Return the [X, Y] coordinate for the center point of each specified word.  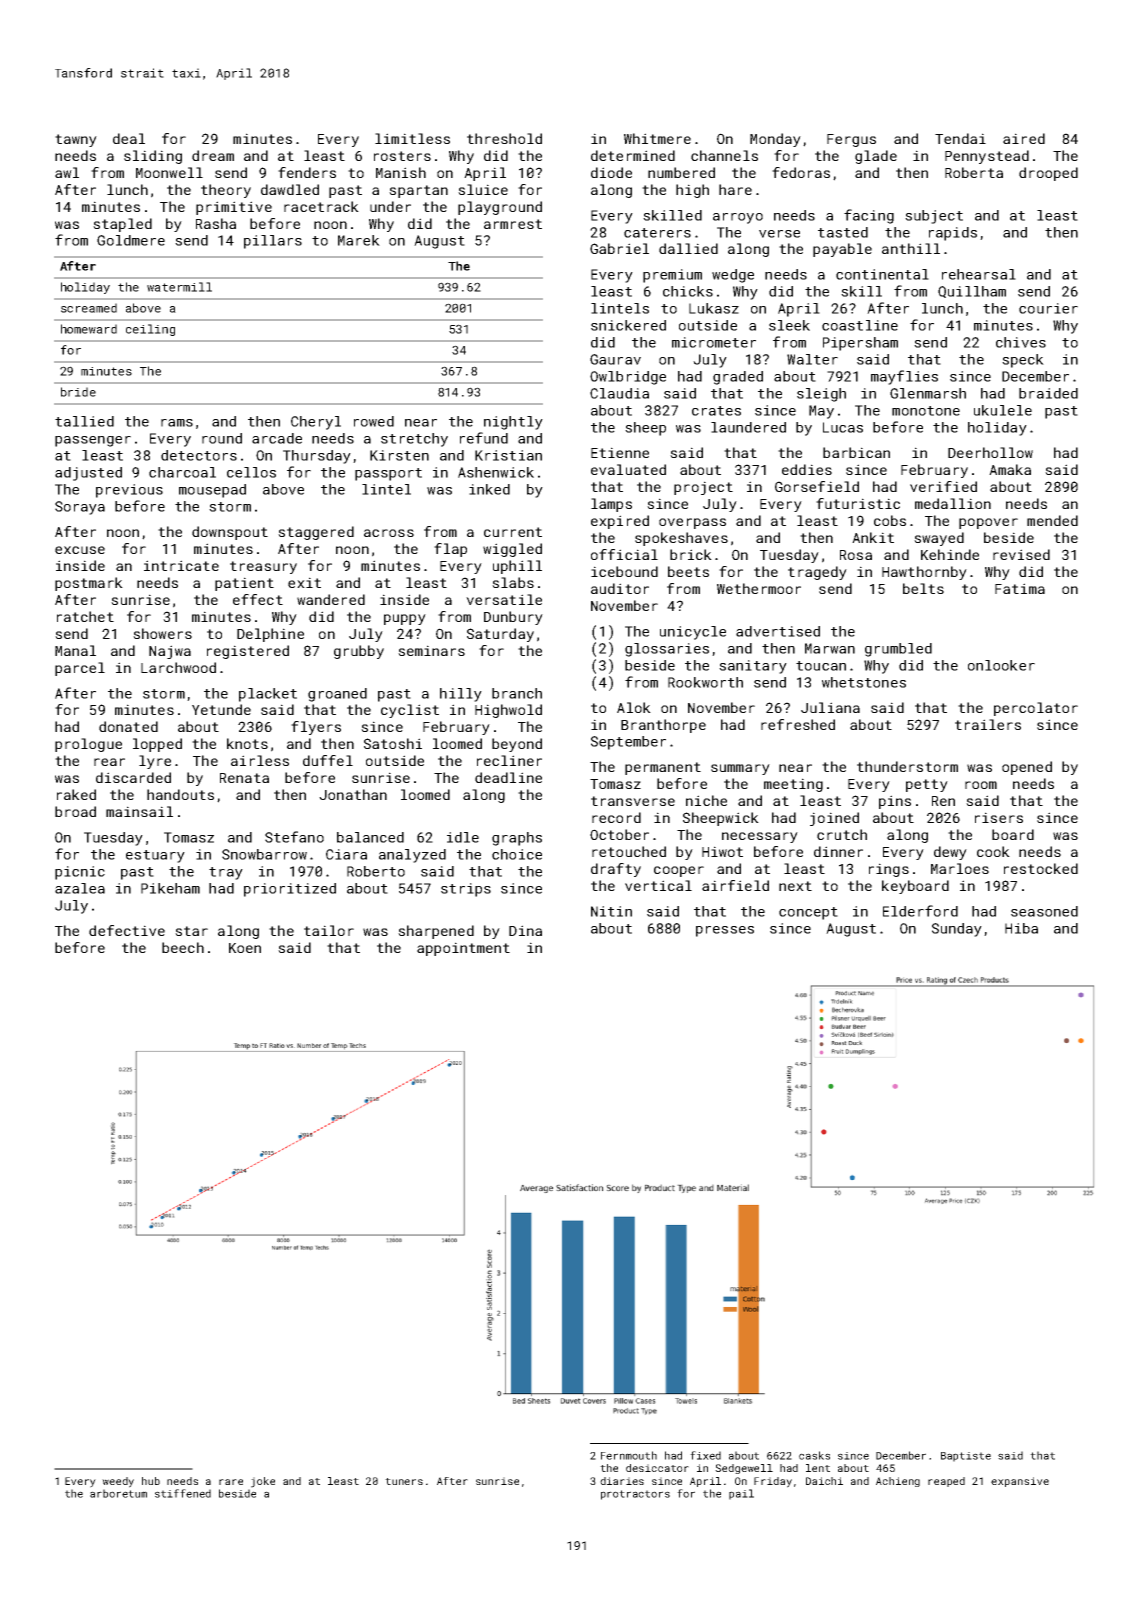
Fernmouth [629, 1455]
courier [1048, 308]
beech [183, 947]
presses [725, 931]
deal [129, 138]
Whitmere [657, 138]
